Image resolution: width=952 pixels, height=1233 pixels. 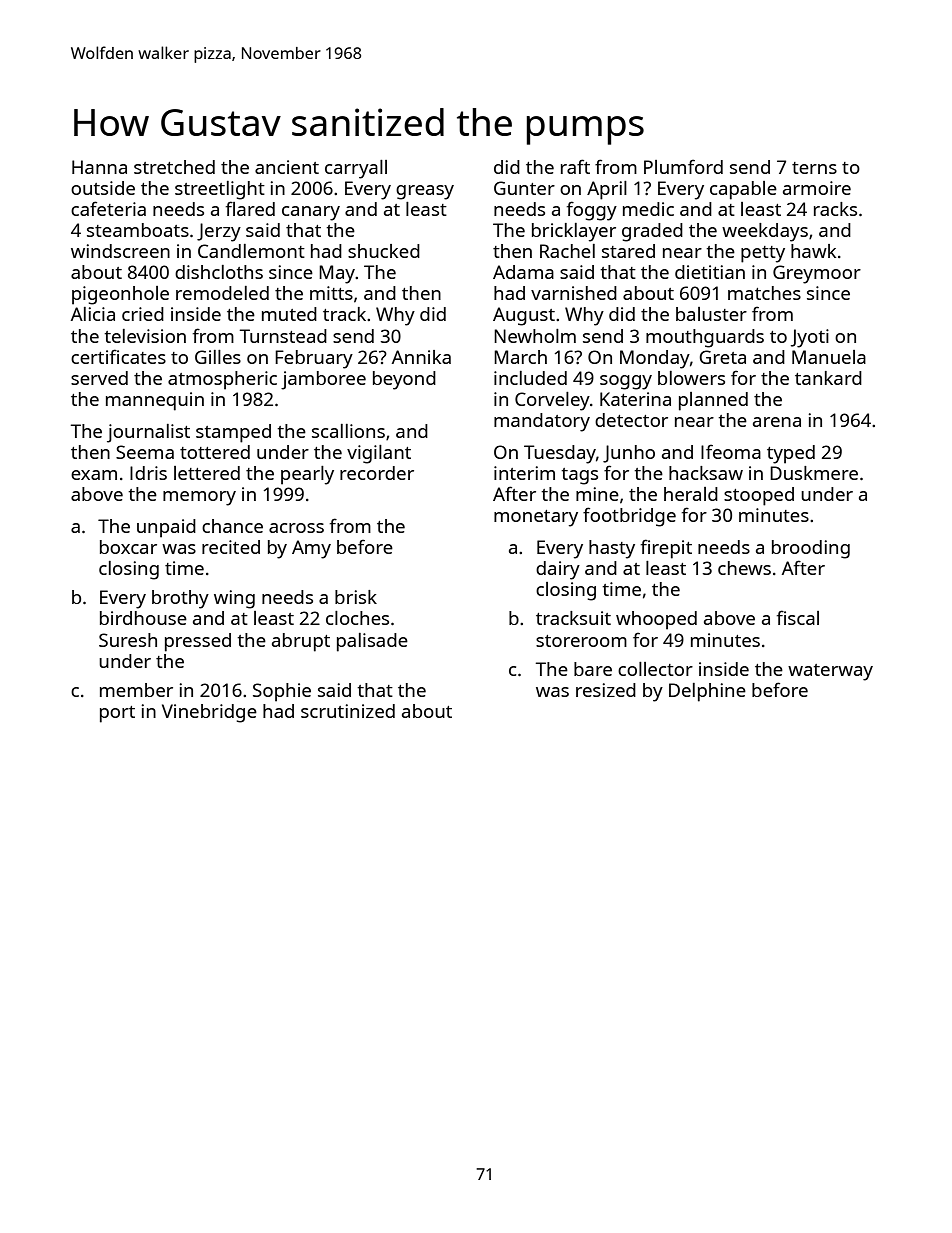 What do you see at coordinates (287, 167) in the screenshot?
I see `ancient` at bounding box center [287, 167].
